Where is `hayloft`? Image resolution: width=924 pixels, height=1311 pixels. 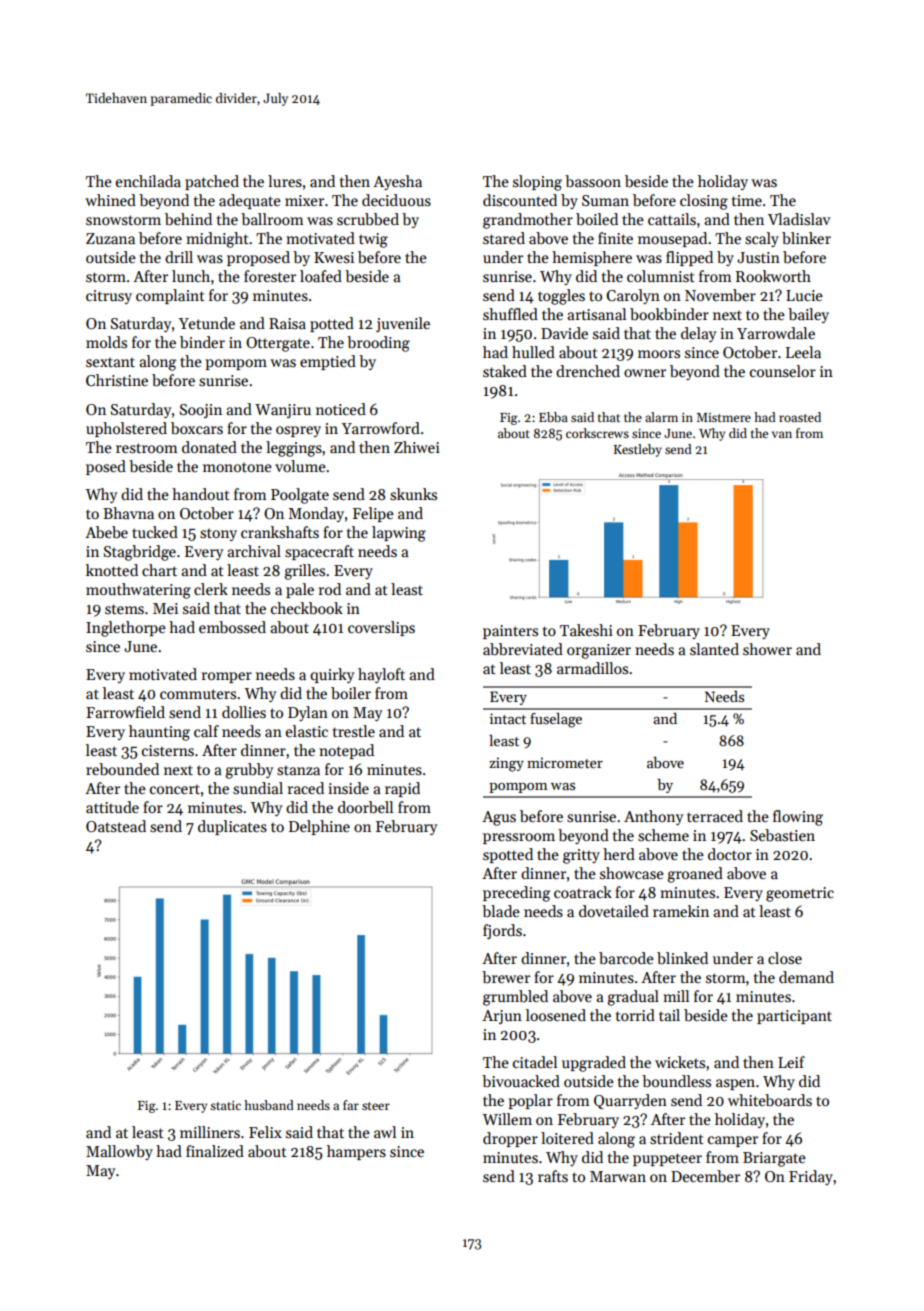 hayloft is located at coordinates (381, 675).
